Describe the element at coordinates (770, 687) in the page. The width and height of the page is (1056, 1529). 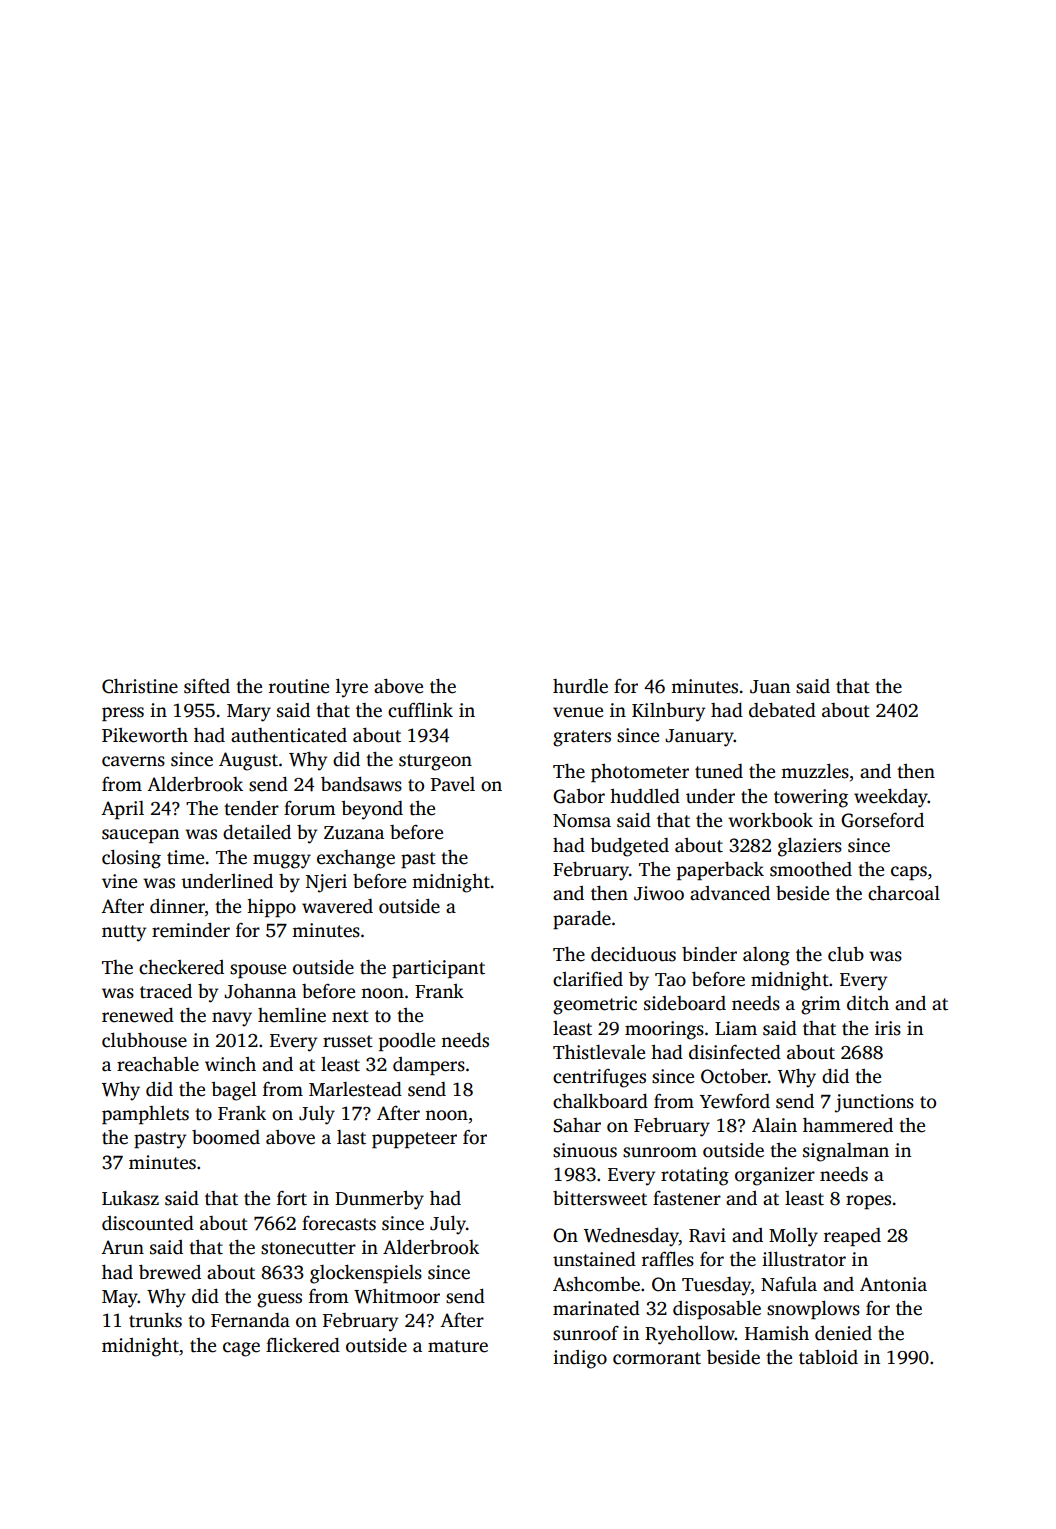
I see `Juan` at that location.
